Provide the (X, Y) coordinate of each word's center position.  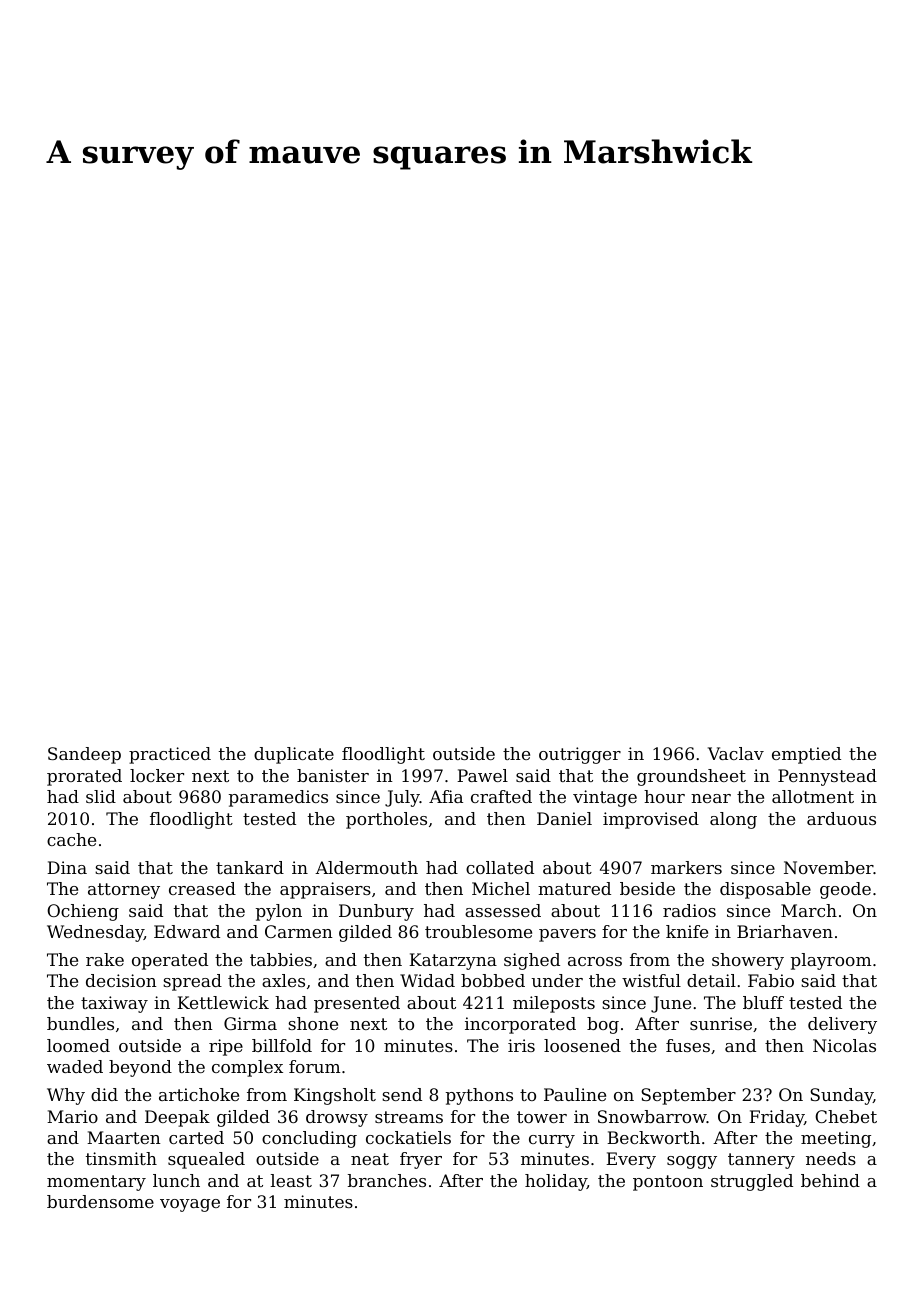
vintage (605, 798)
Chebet (846, 1116)
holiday (556, 1182)
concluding (309, 1139)
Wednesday (95, 933)
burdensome (100, 1201)
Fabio (771, 980)
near (711, 798)
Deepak (177, 1118)
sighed (532, 961)
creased (202, 888)
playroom (831, 961)
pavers (567, 935)
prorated (84, 777)
